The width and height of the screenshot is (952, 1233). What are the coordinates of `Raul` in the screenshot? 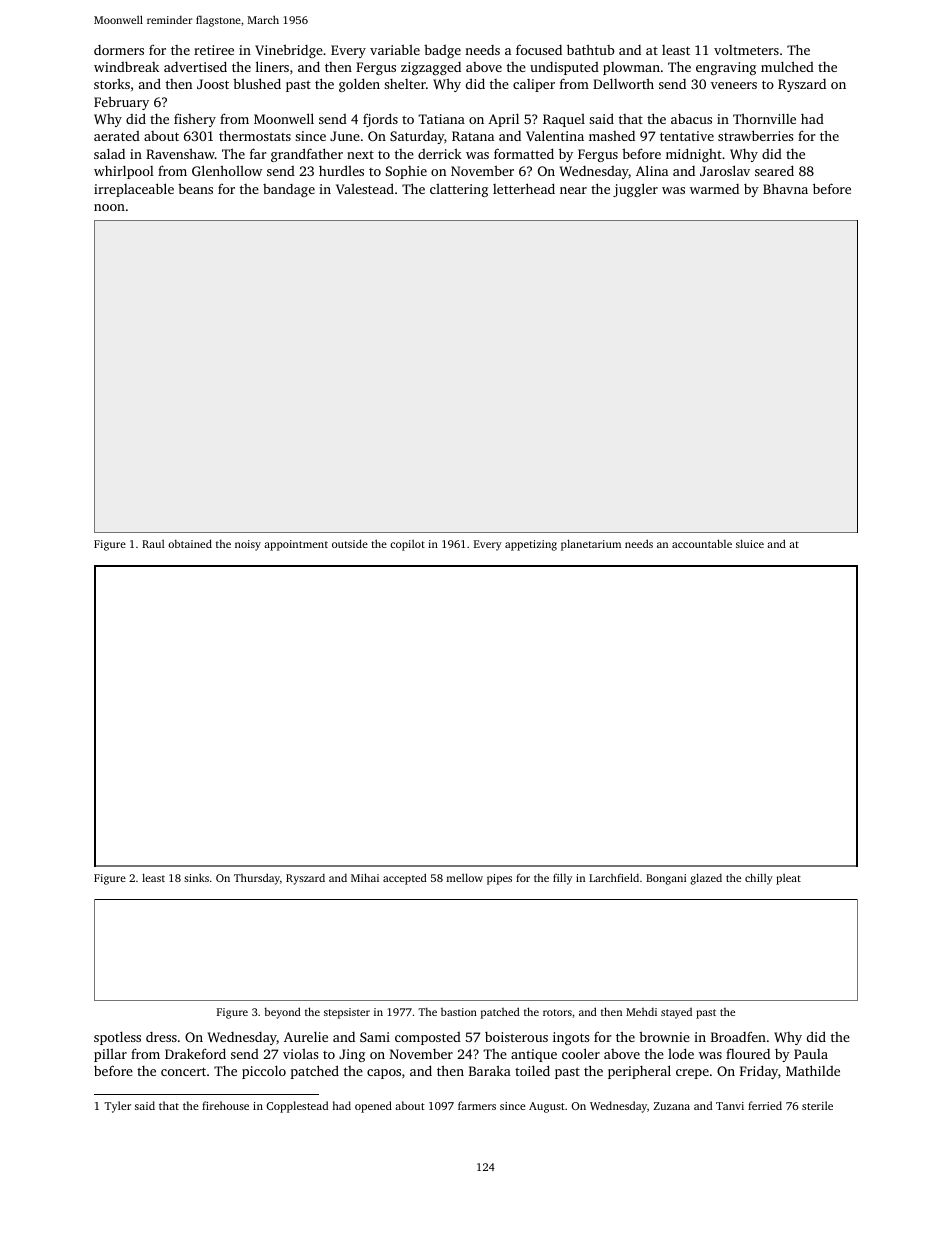 It's located at (153, 544).
